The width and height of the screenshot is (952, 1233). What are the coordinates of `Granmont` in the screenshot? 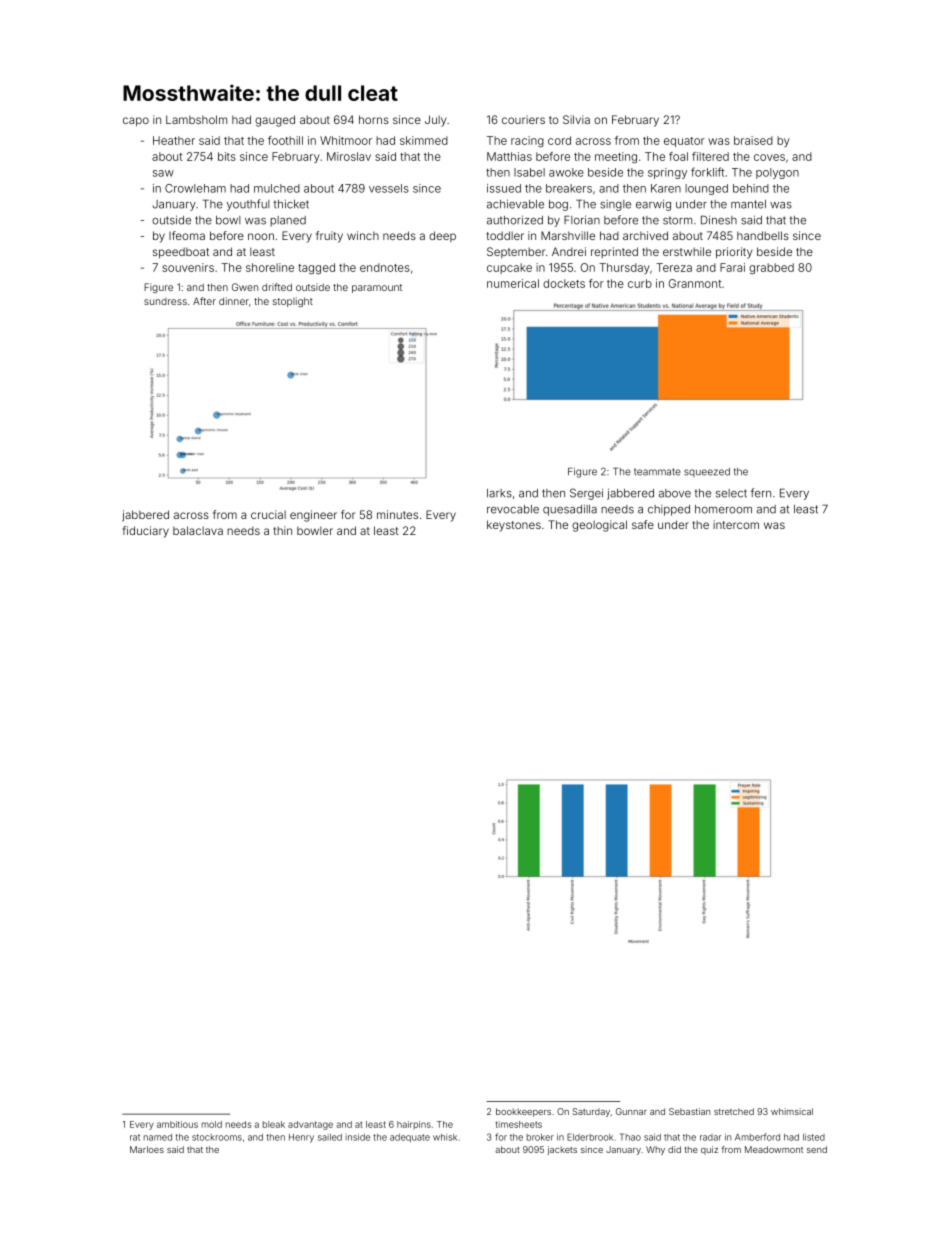 It's located at (695, 283).
